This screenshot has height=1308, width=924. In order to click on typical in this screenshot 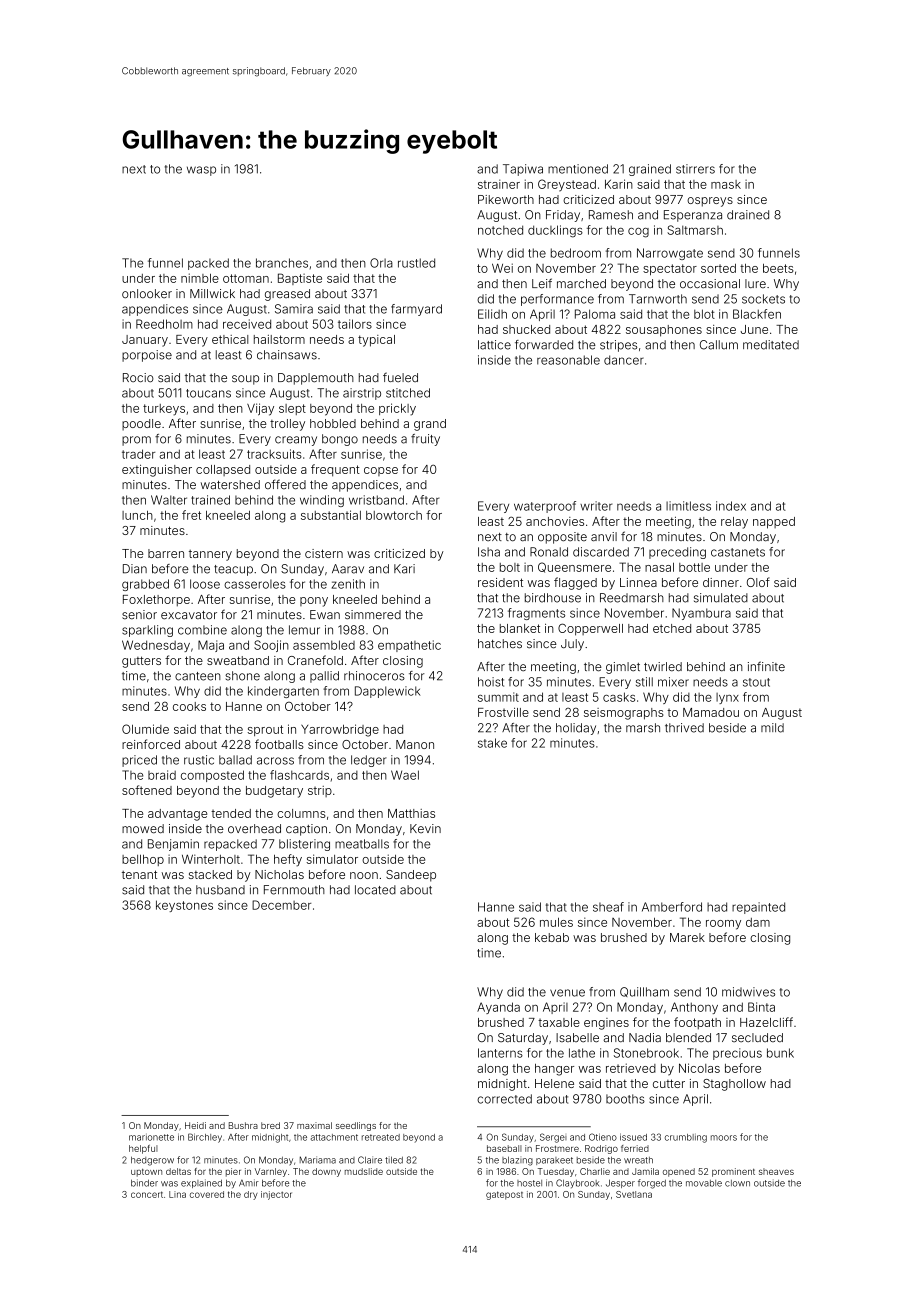, I will do `click(376, 341)`.
